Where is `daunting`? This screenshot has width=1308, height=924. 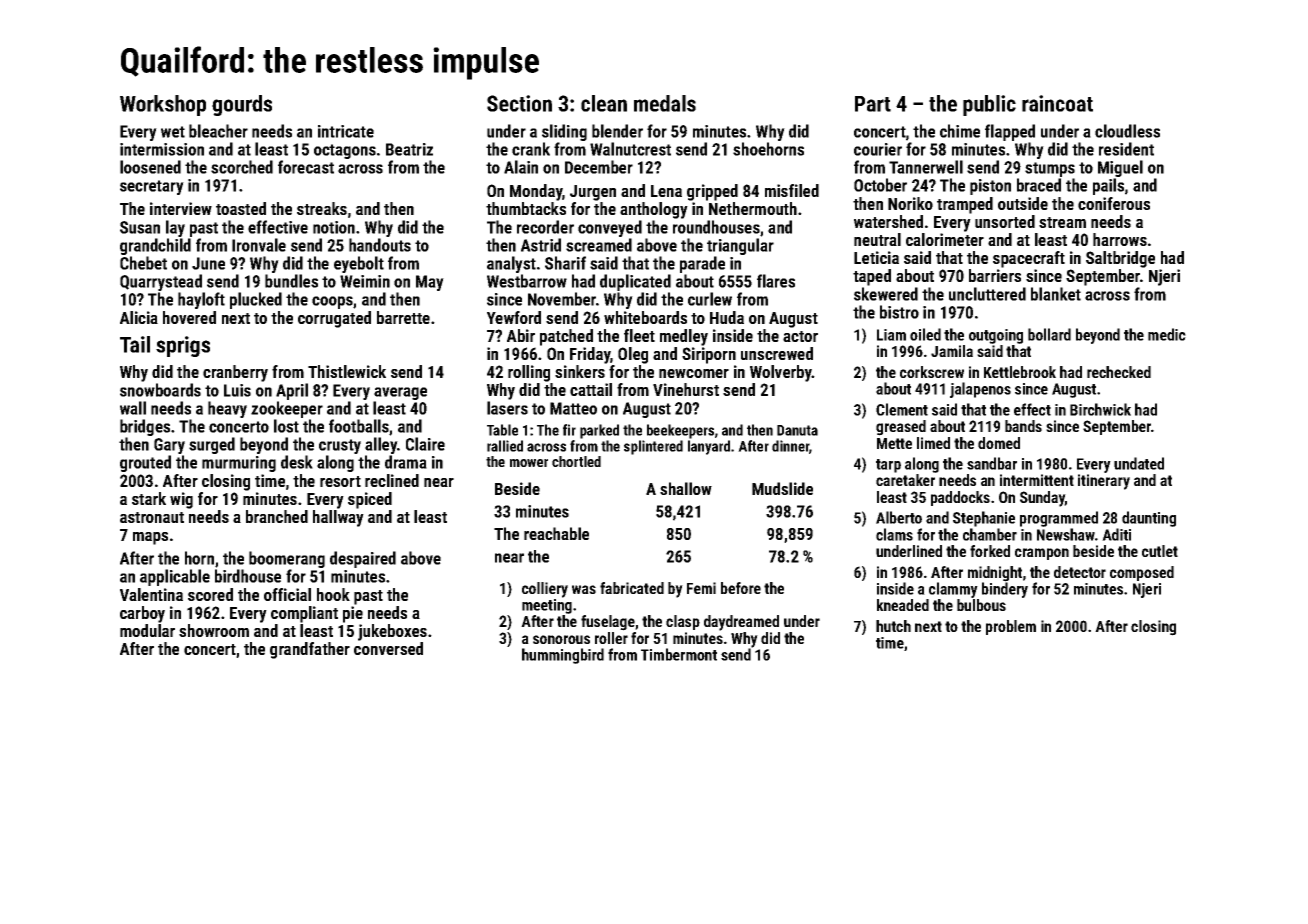
daunting is located at coordinates (1149, 519).
